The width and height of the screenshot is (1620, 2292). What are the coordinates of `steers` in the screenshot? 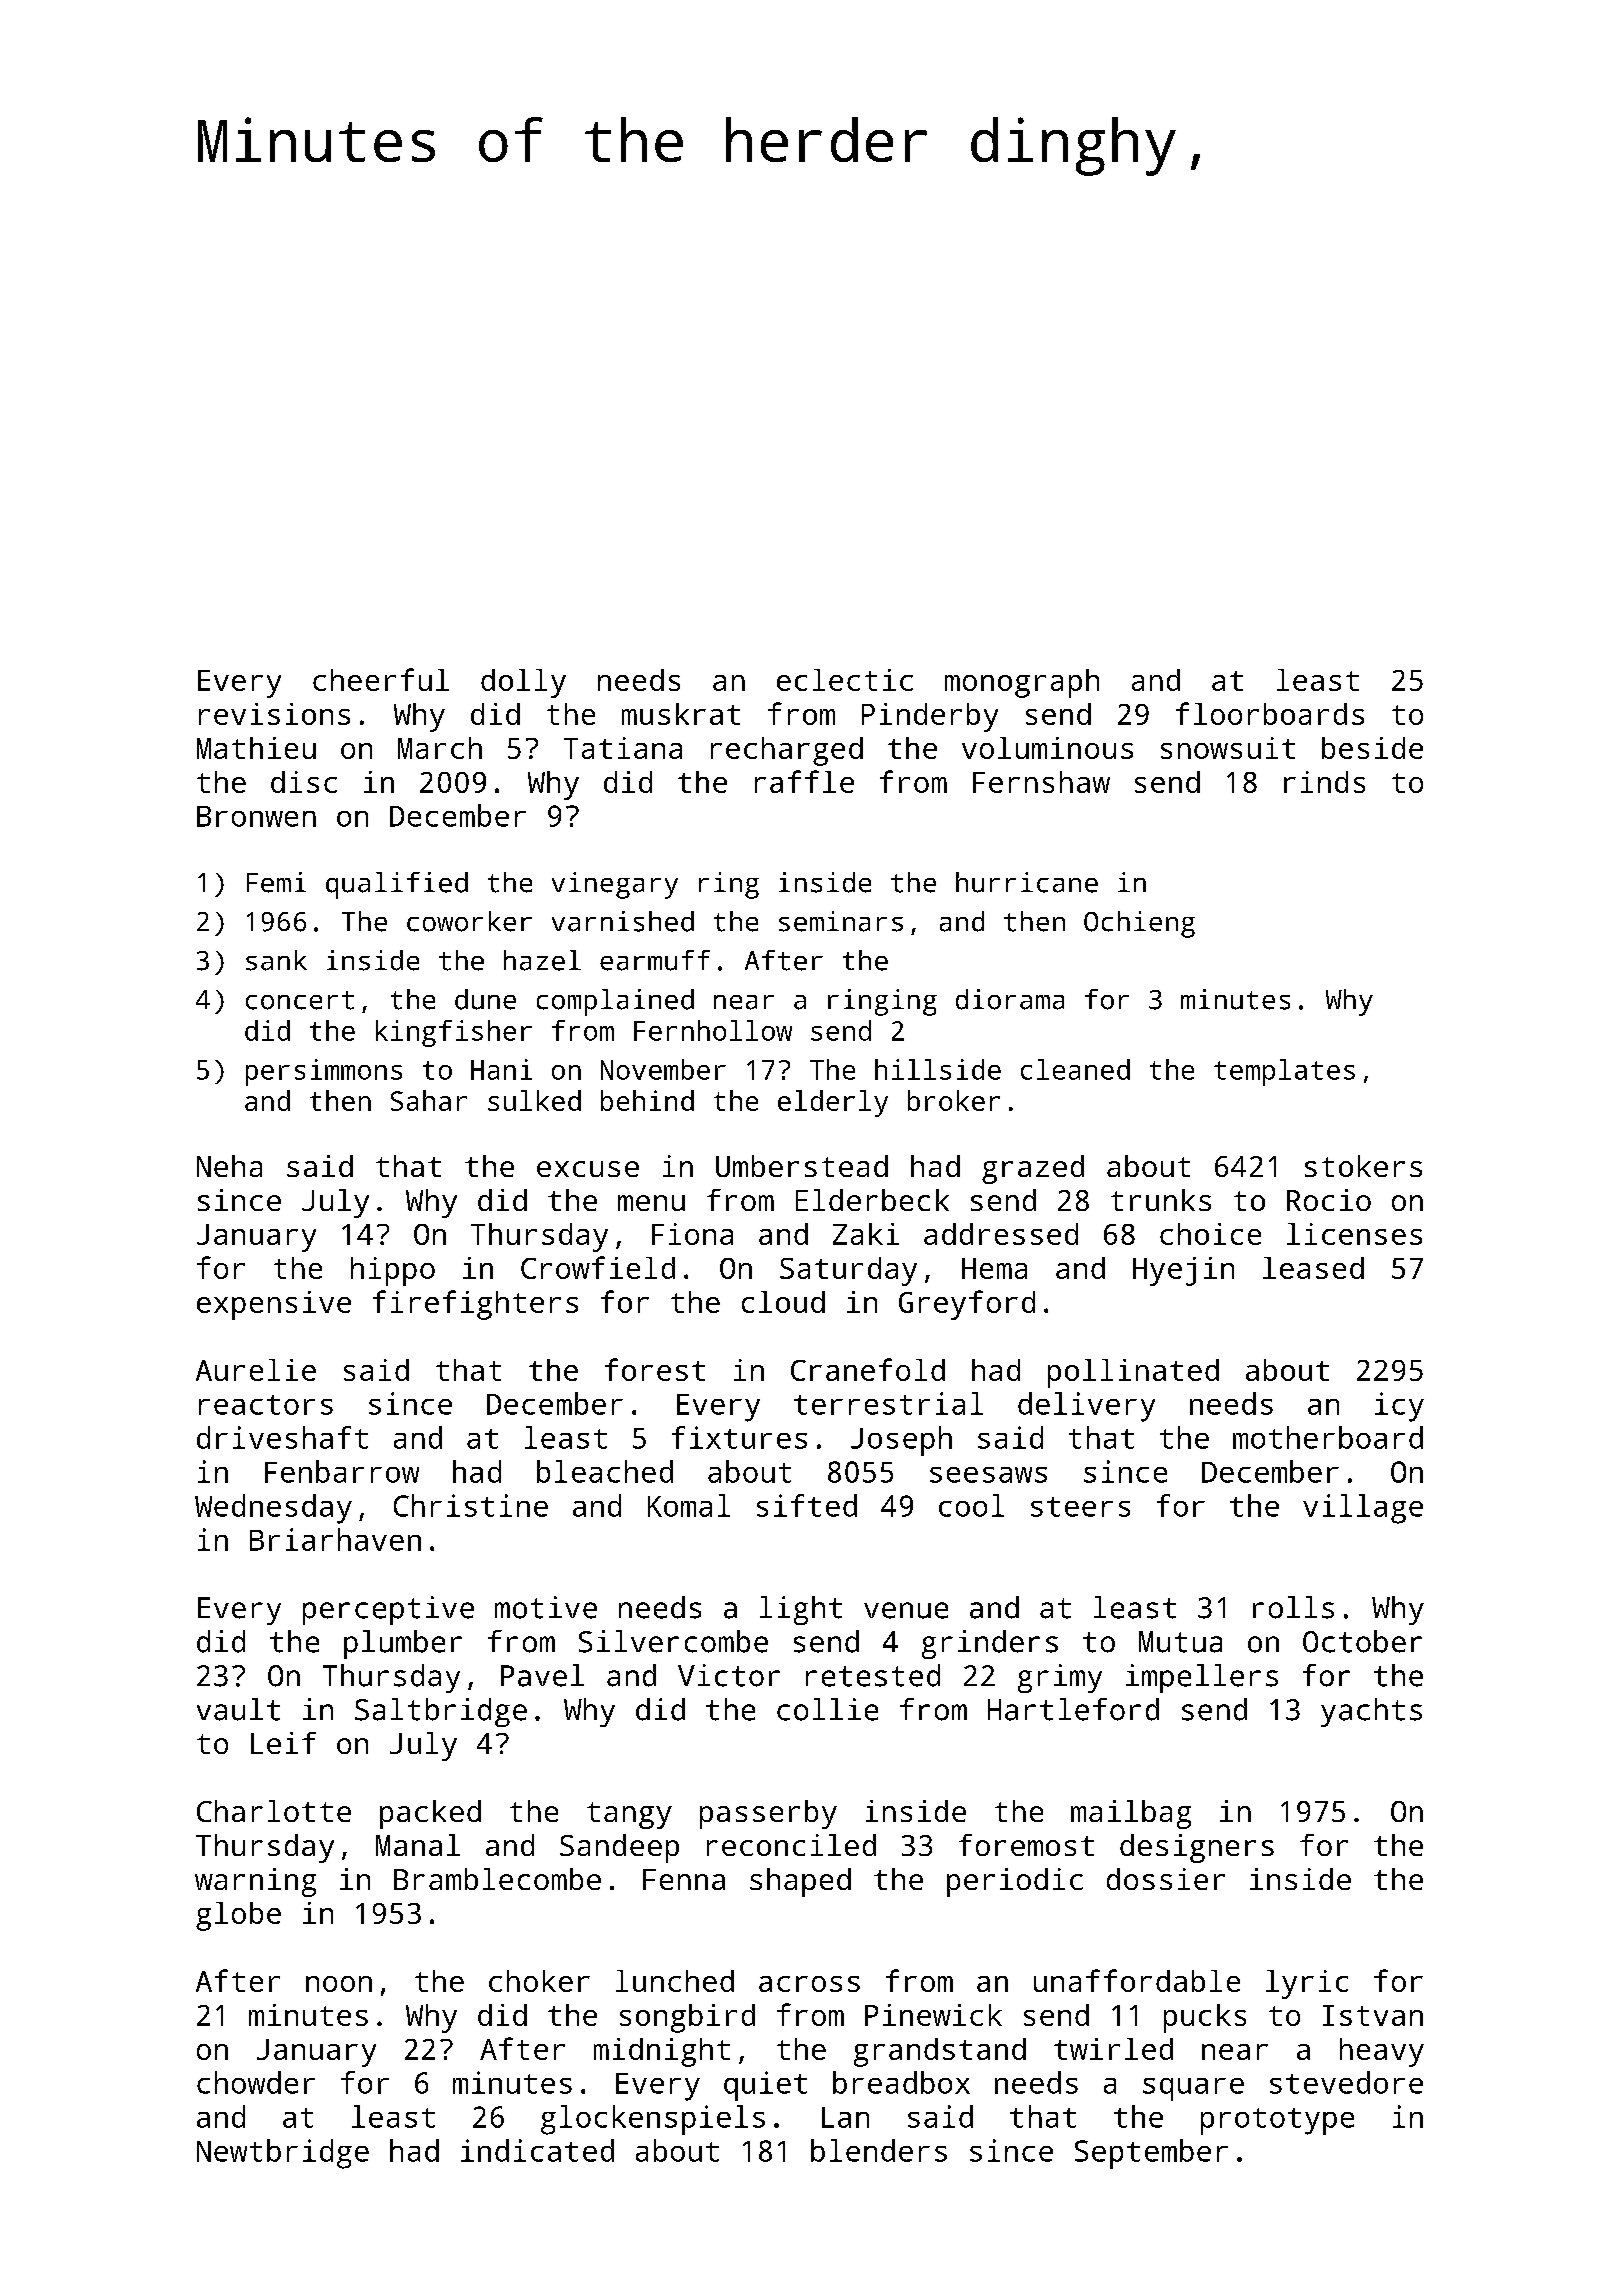 It's located at (1080, 1507).
